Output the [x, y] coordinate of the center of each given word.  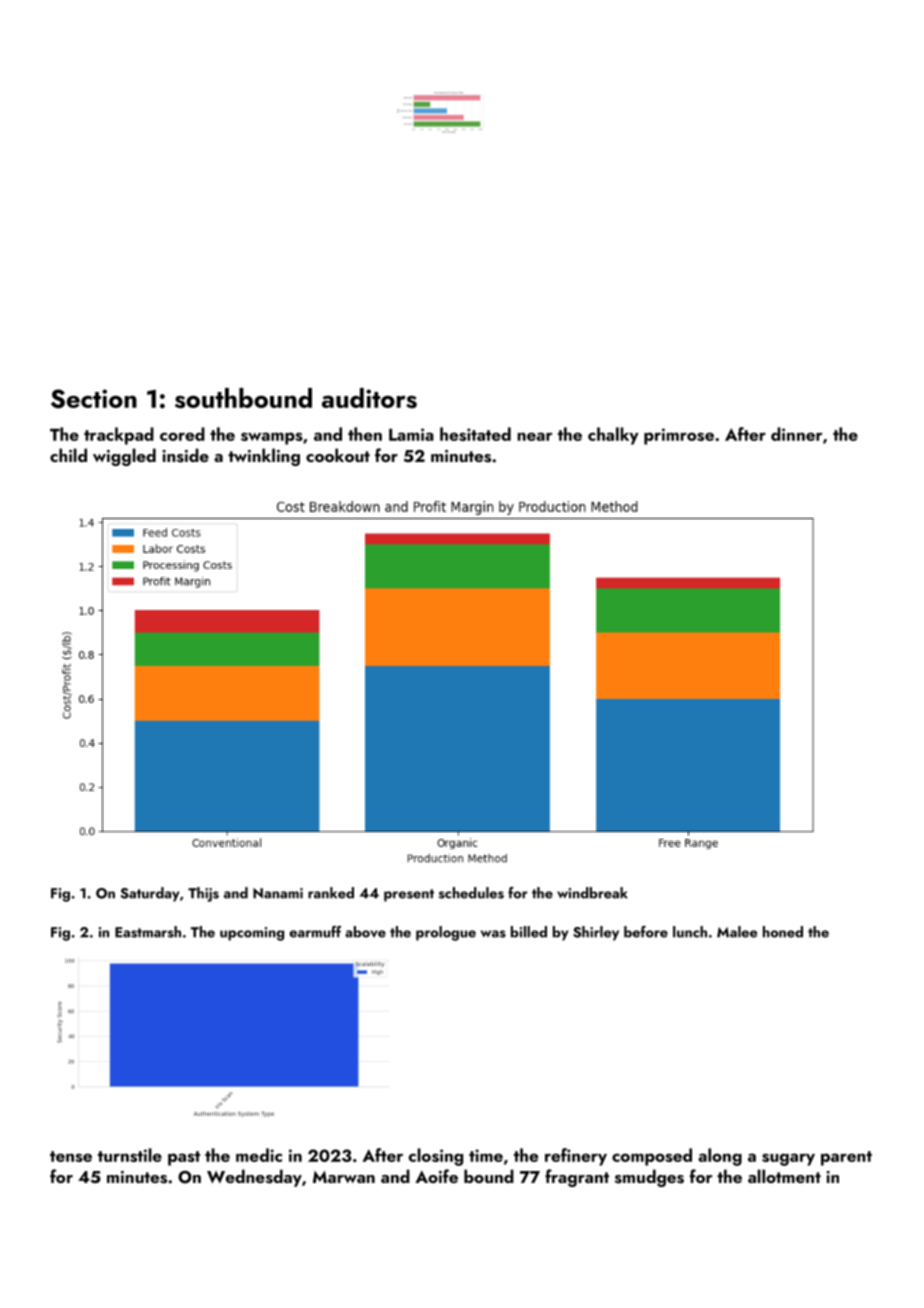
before [646, 932]
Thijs [203, 894]
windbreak [592, 893]
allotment [784, 1176]
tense [71, 1156]
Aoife [436, 1176]
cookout [338, 455]
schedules [471, 893]
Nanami [278, 893]
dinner [797, 434]
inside [185, 455]
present [409, 895]
